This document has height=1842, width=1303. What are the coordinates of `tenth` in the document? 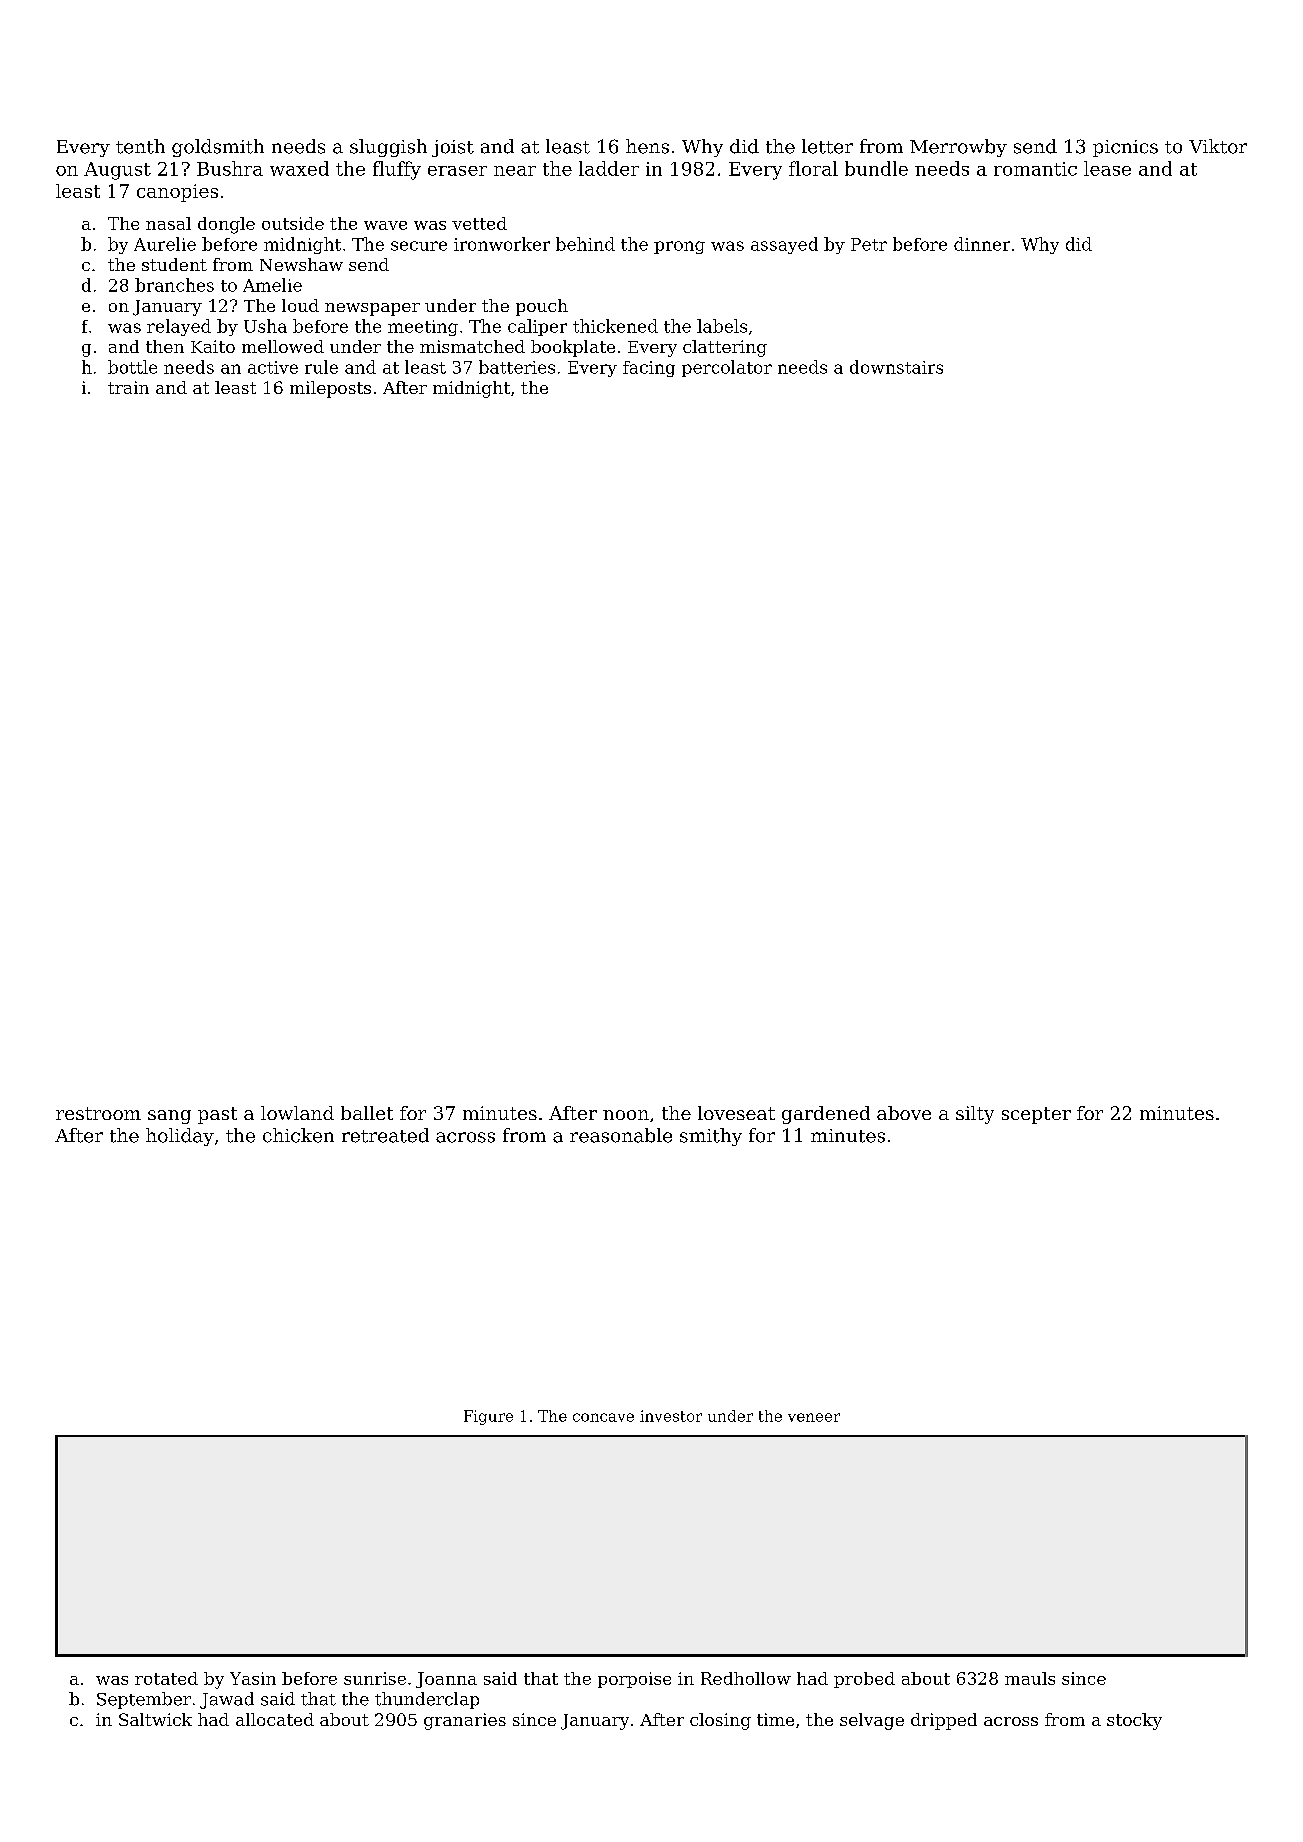 It's located at (140, 146).
